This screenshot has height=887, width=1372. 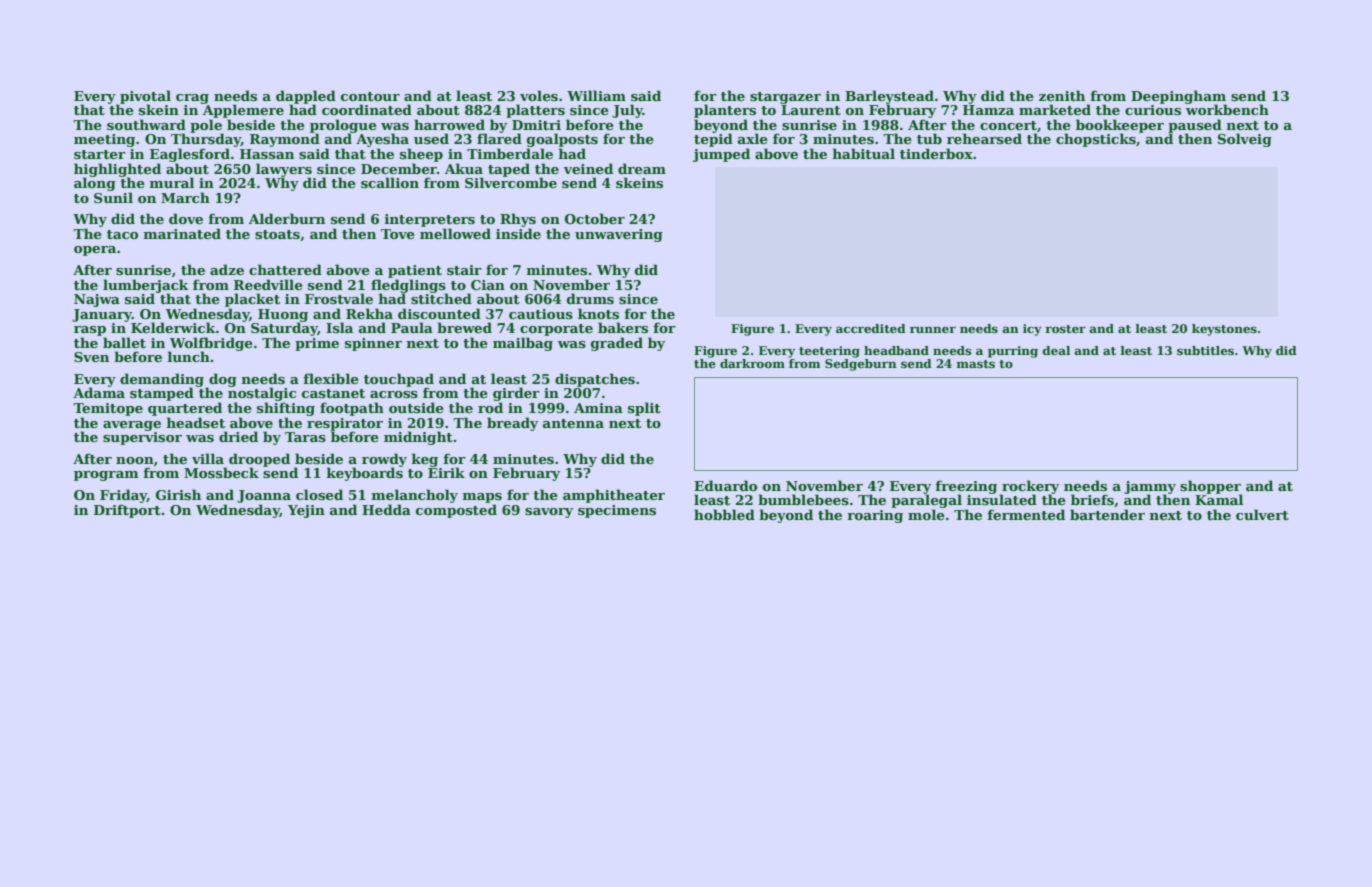 I want to click on roster, so click(x=1066, y=329).
